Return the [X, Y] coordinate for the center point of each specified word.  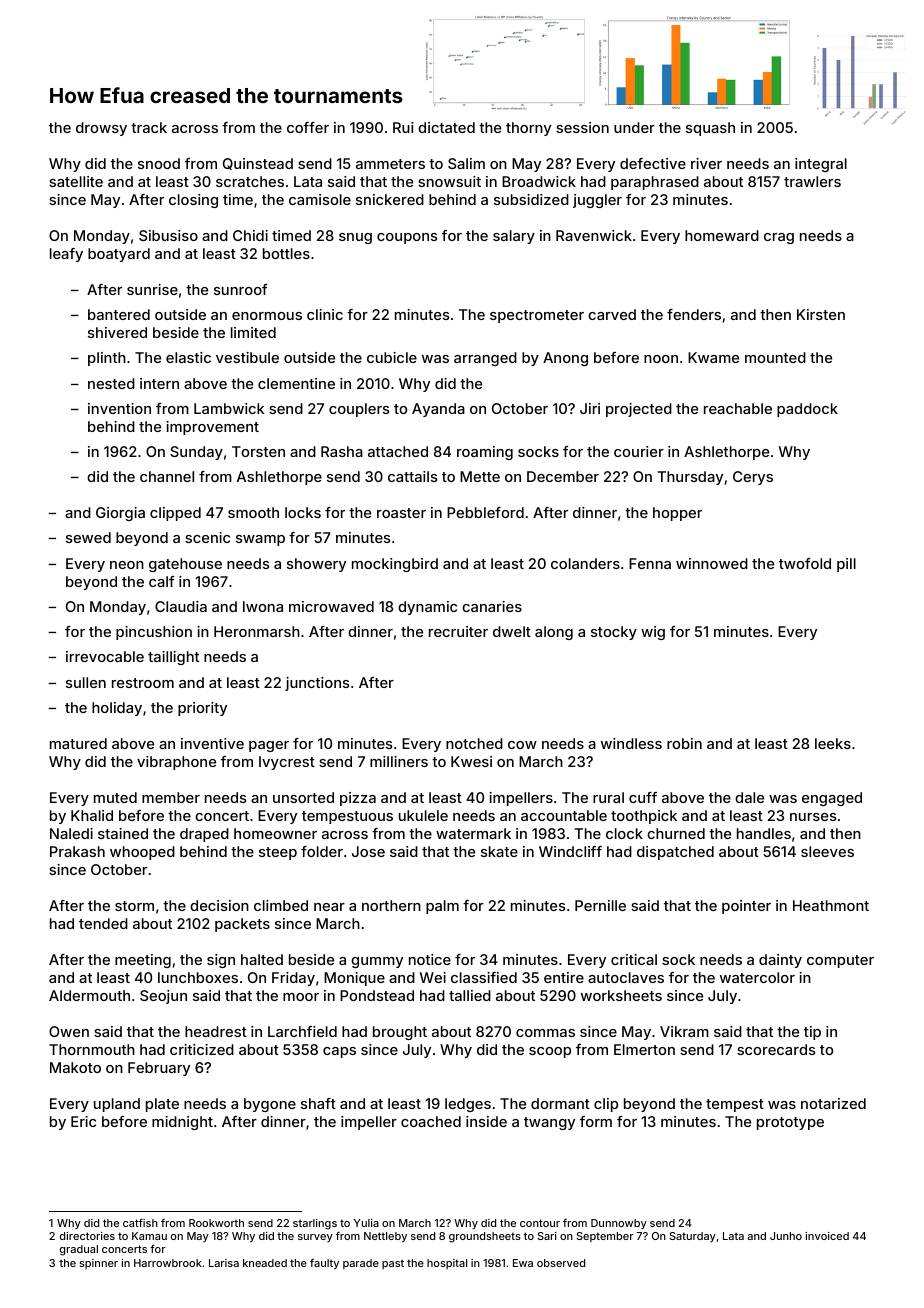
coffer [308, 127]
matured [78, 743]
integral [821, 165]
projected [639, 410]
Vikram [684, 1031]
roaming [485, 453]
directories [87, 1236]
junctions [317, 684]
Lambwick [229, 408]
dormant [560, 1103]
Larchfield [302, 1031]
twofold [805, 563]
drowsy [101, 129]
